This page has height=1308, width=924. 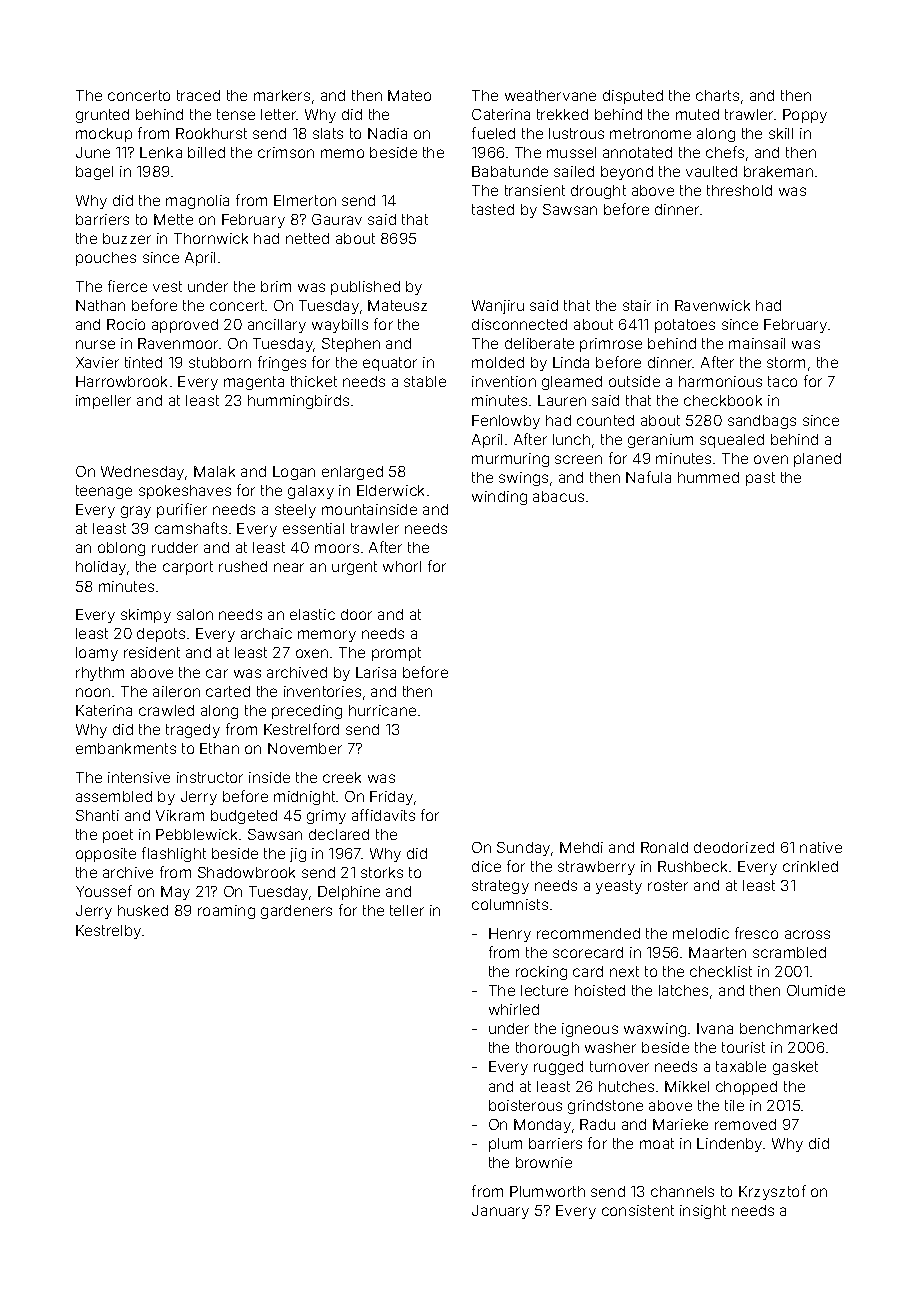 What do you see at coordinates (701, 933) in the page?
I see `melodic` at bounding box center [701, 933].
